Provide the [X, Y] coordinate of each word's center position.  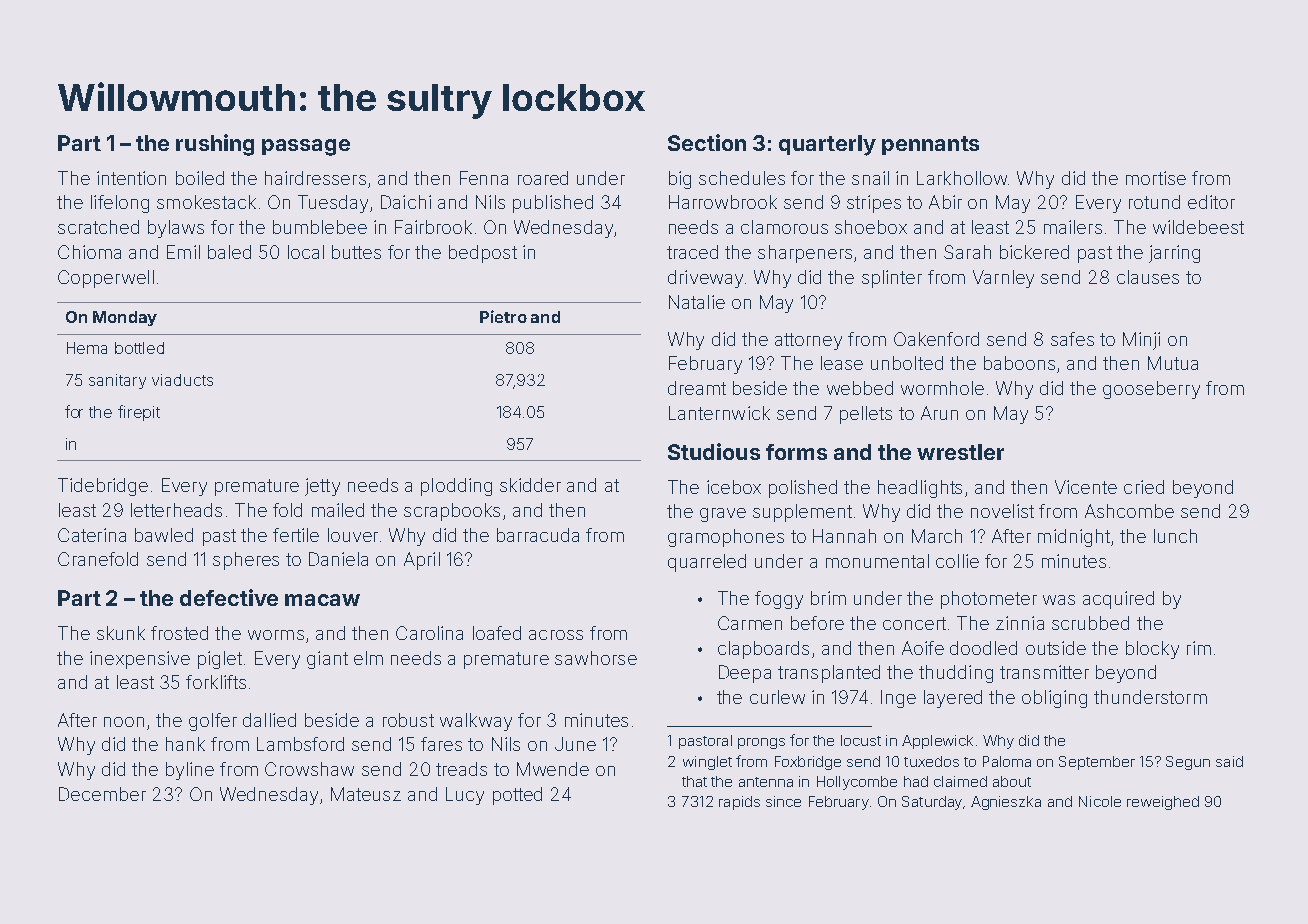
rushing [215, 145]
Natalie [697, 302]
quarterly [827, 145]
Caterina [92, 535]
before [817, 623]
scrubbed [1090, 623]
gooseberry [1151, 390]
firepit [139, 413]
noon [124, 722]
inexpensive [140, 660]
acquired [1118, 600]
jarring [1174, 254]
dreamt [697, 388]
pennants [930, 145]
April [422, 561]
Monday [125, 318]
